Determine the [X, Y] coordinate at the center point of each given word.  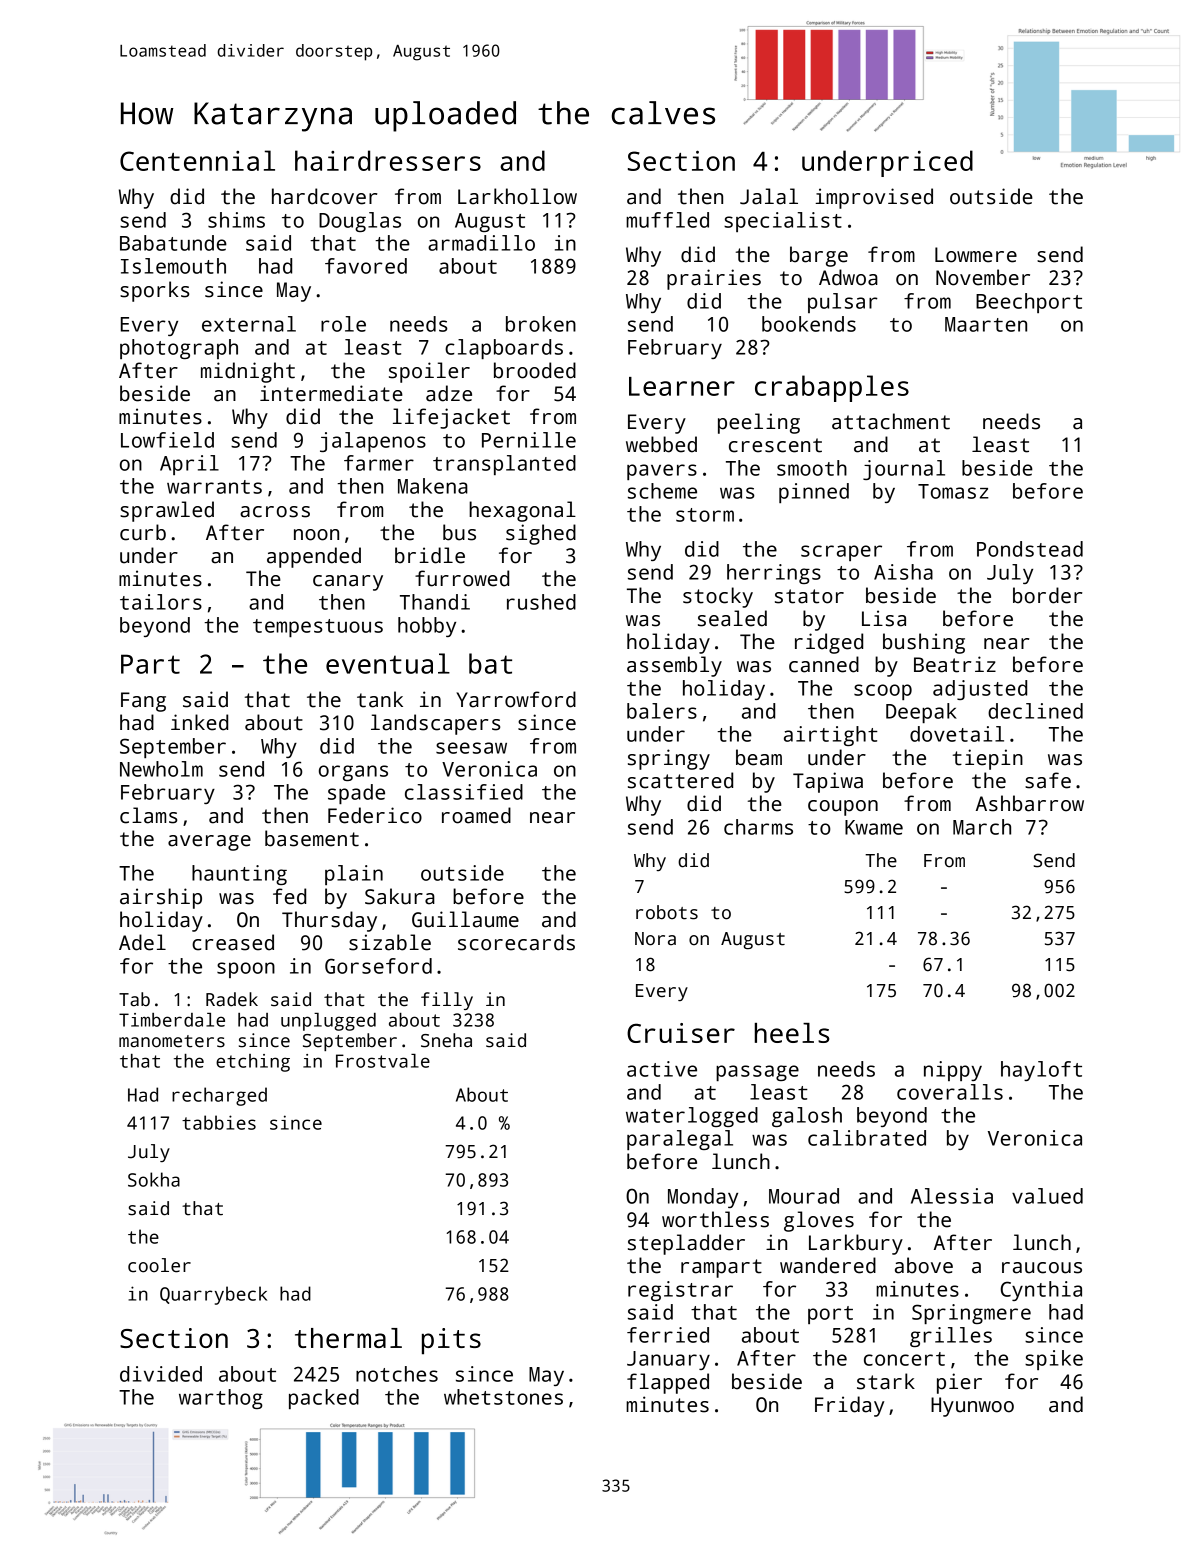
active [662, 1069]
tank [380, 699]
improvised [874, 198]
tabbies [219, 1122]
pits [451, 1341]
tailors [161, 602]
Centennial [197, 160]
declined [1035, 711]
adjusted [980, 690]
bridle [430, 555]
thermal [348, 1338]
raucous [1042, 1268]
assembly [674, 666]
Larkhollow [517, 196]
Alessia [952, 1196]
